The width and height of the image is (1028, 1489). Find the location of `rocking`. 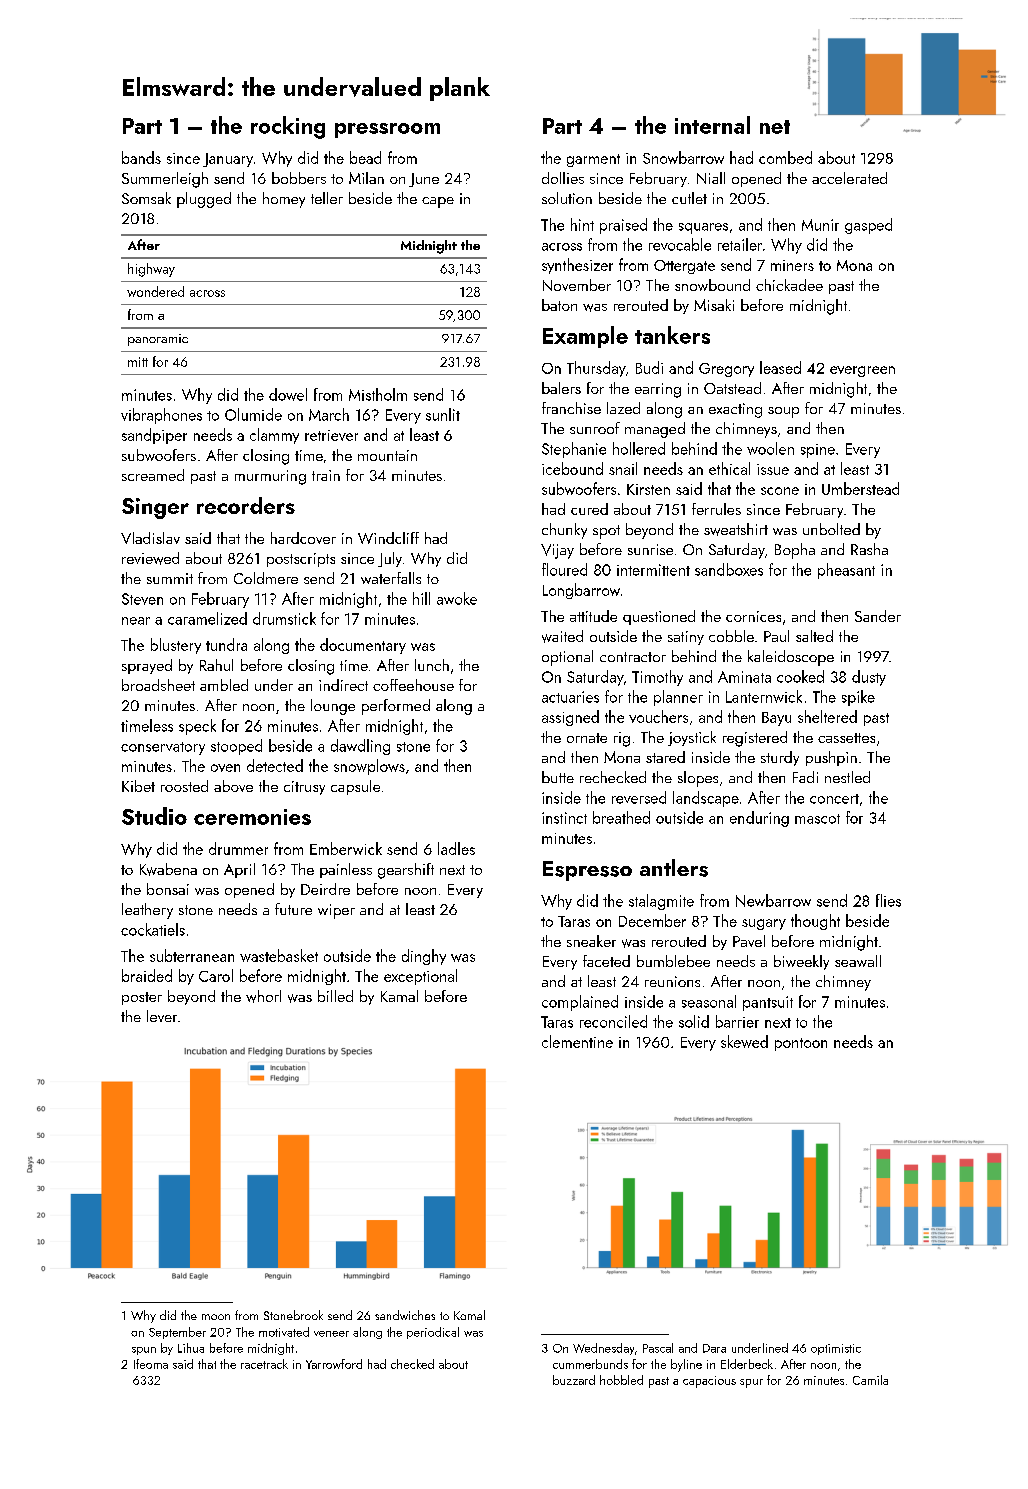

rocking is located at coordinates (288, 127).
